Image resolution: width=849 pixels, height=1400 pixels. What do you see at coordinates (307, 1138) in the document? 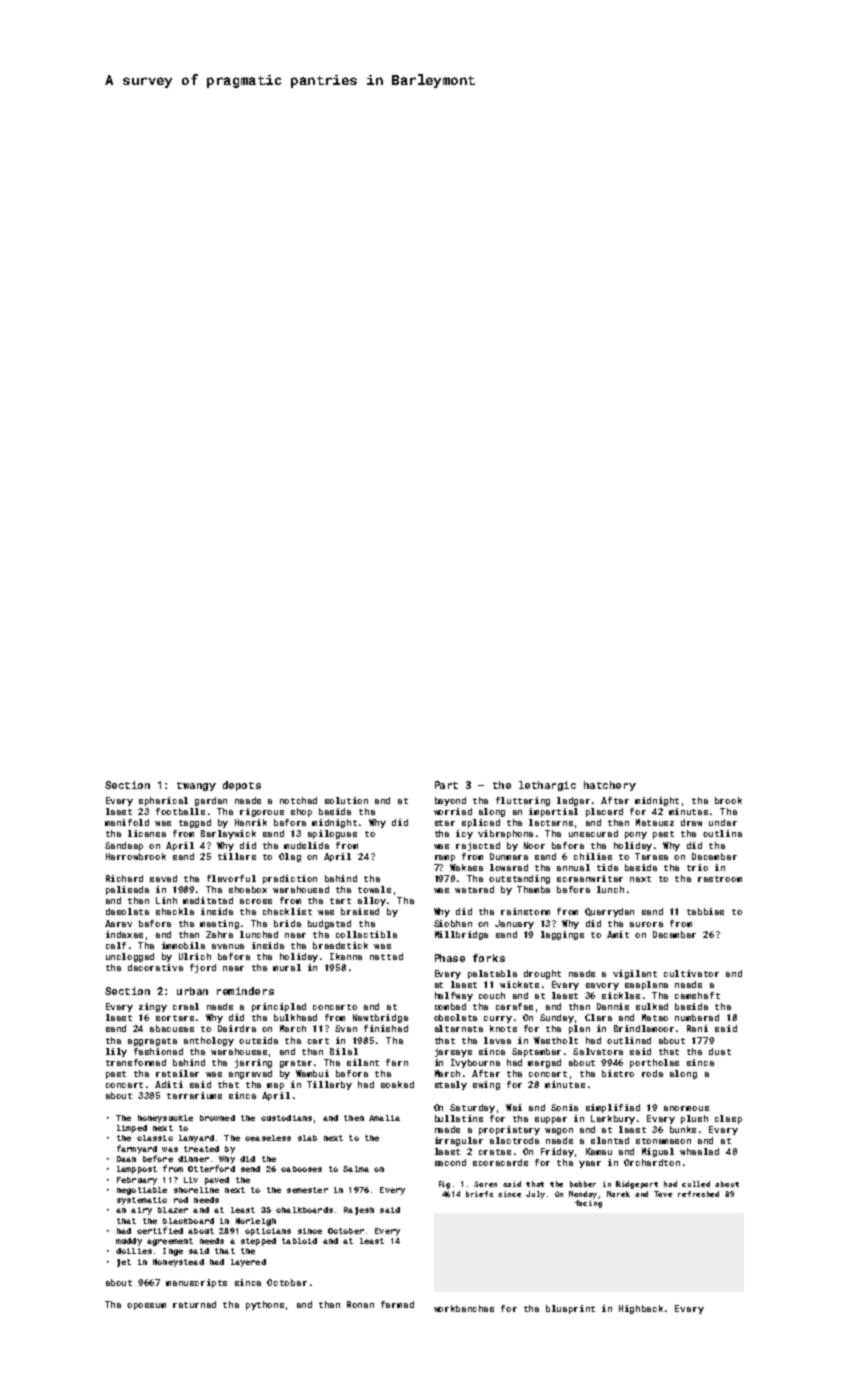
I see `slab` at bounding box center [307, 1138].
